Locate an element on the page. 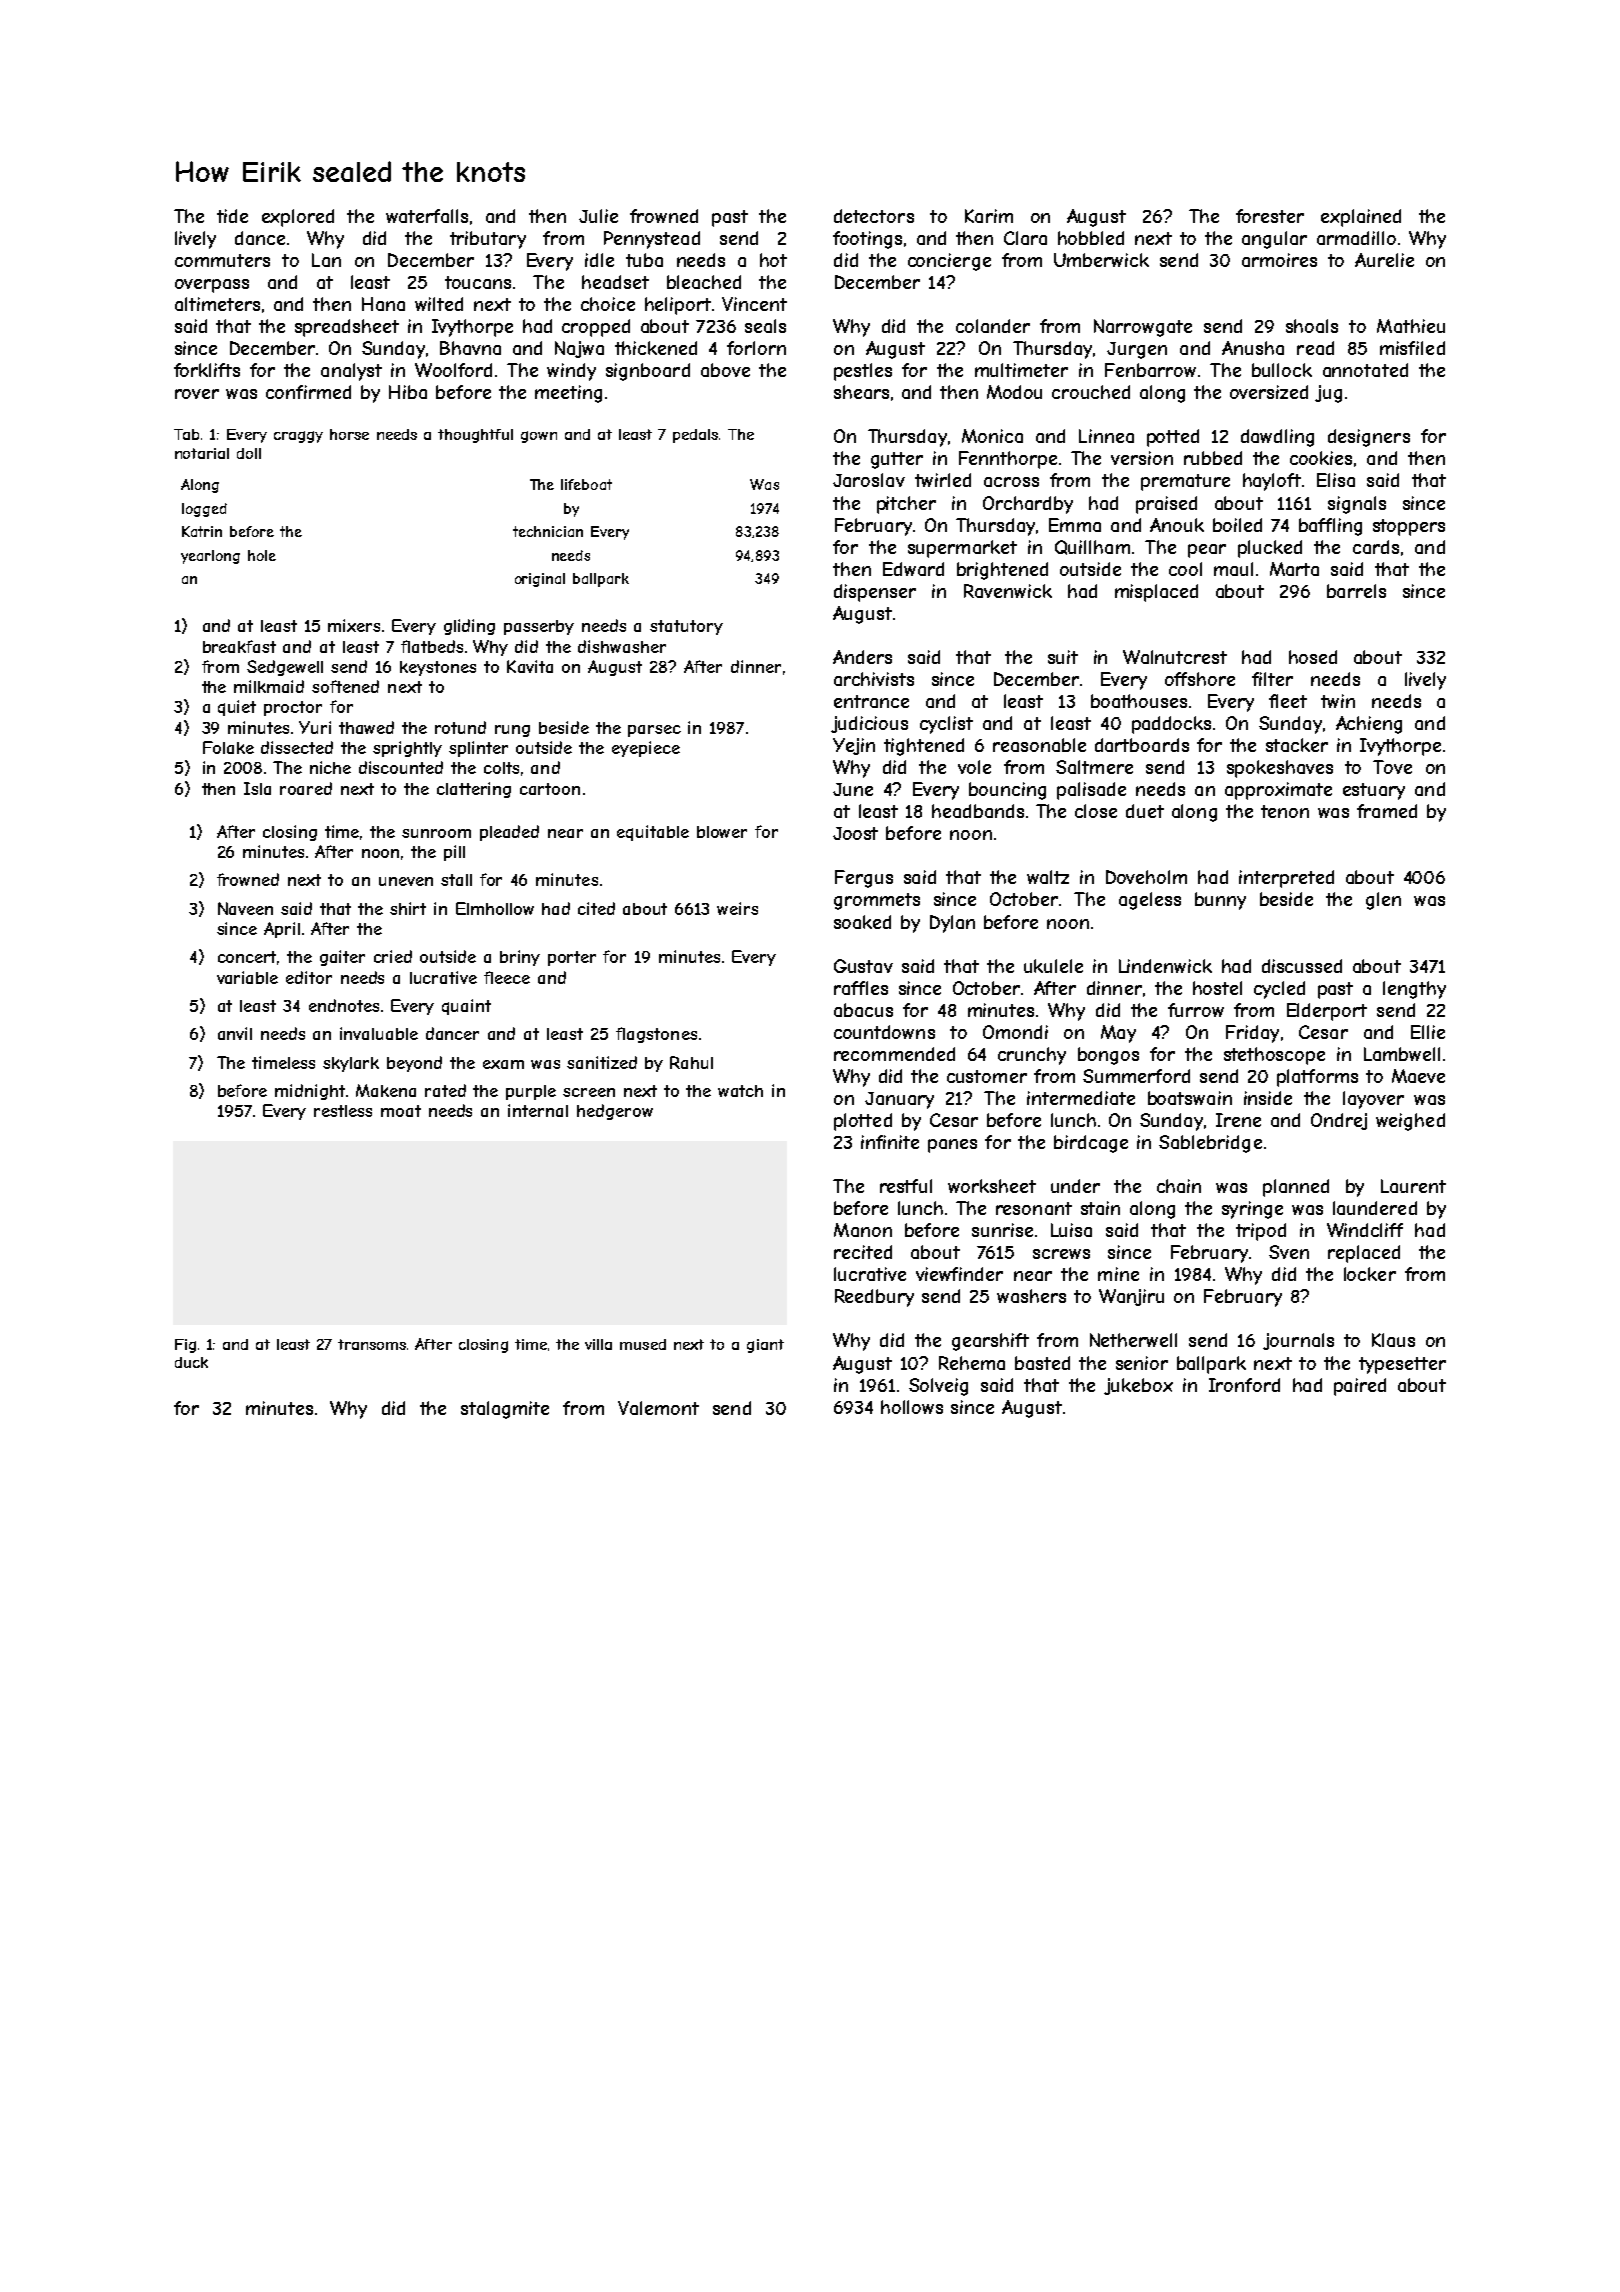 Image resolution: width=1620 pixels, height=2292 pixels. colts is located at coordinates (501, 768).
